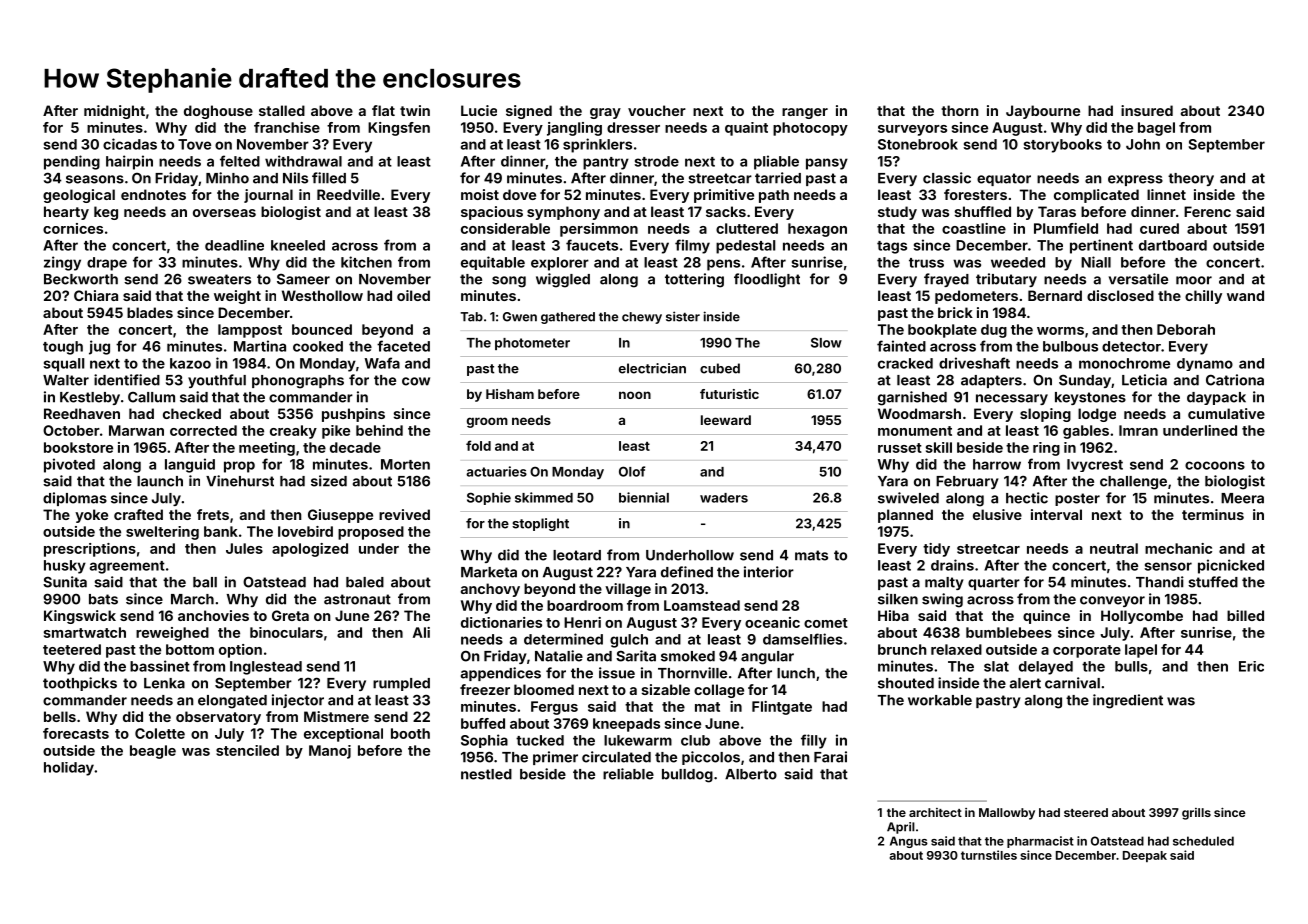  I want to click on insured, so click(1147, 110).
